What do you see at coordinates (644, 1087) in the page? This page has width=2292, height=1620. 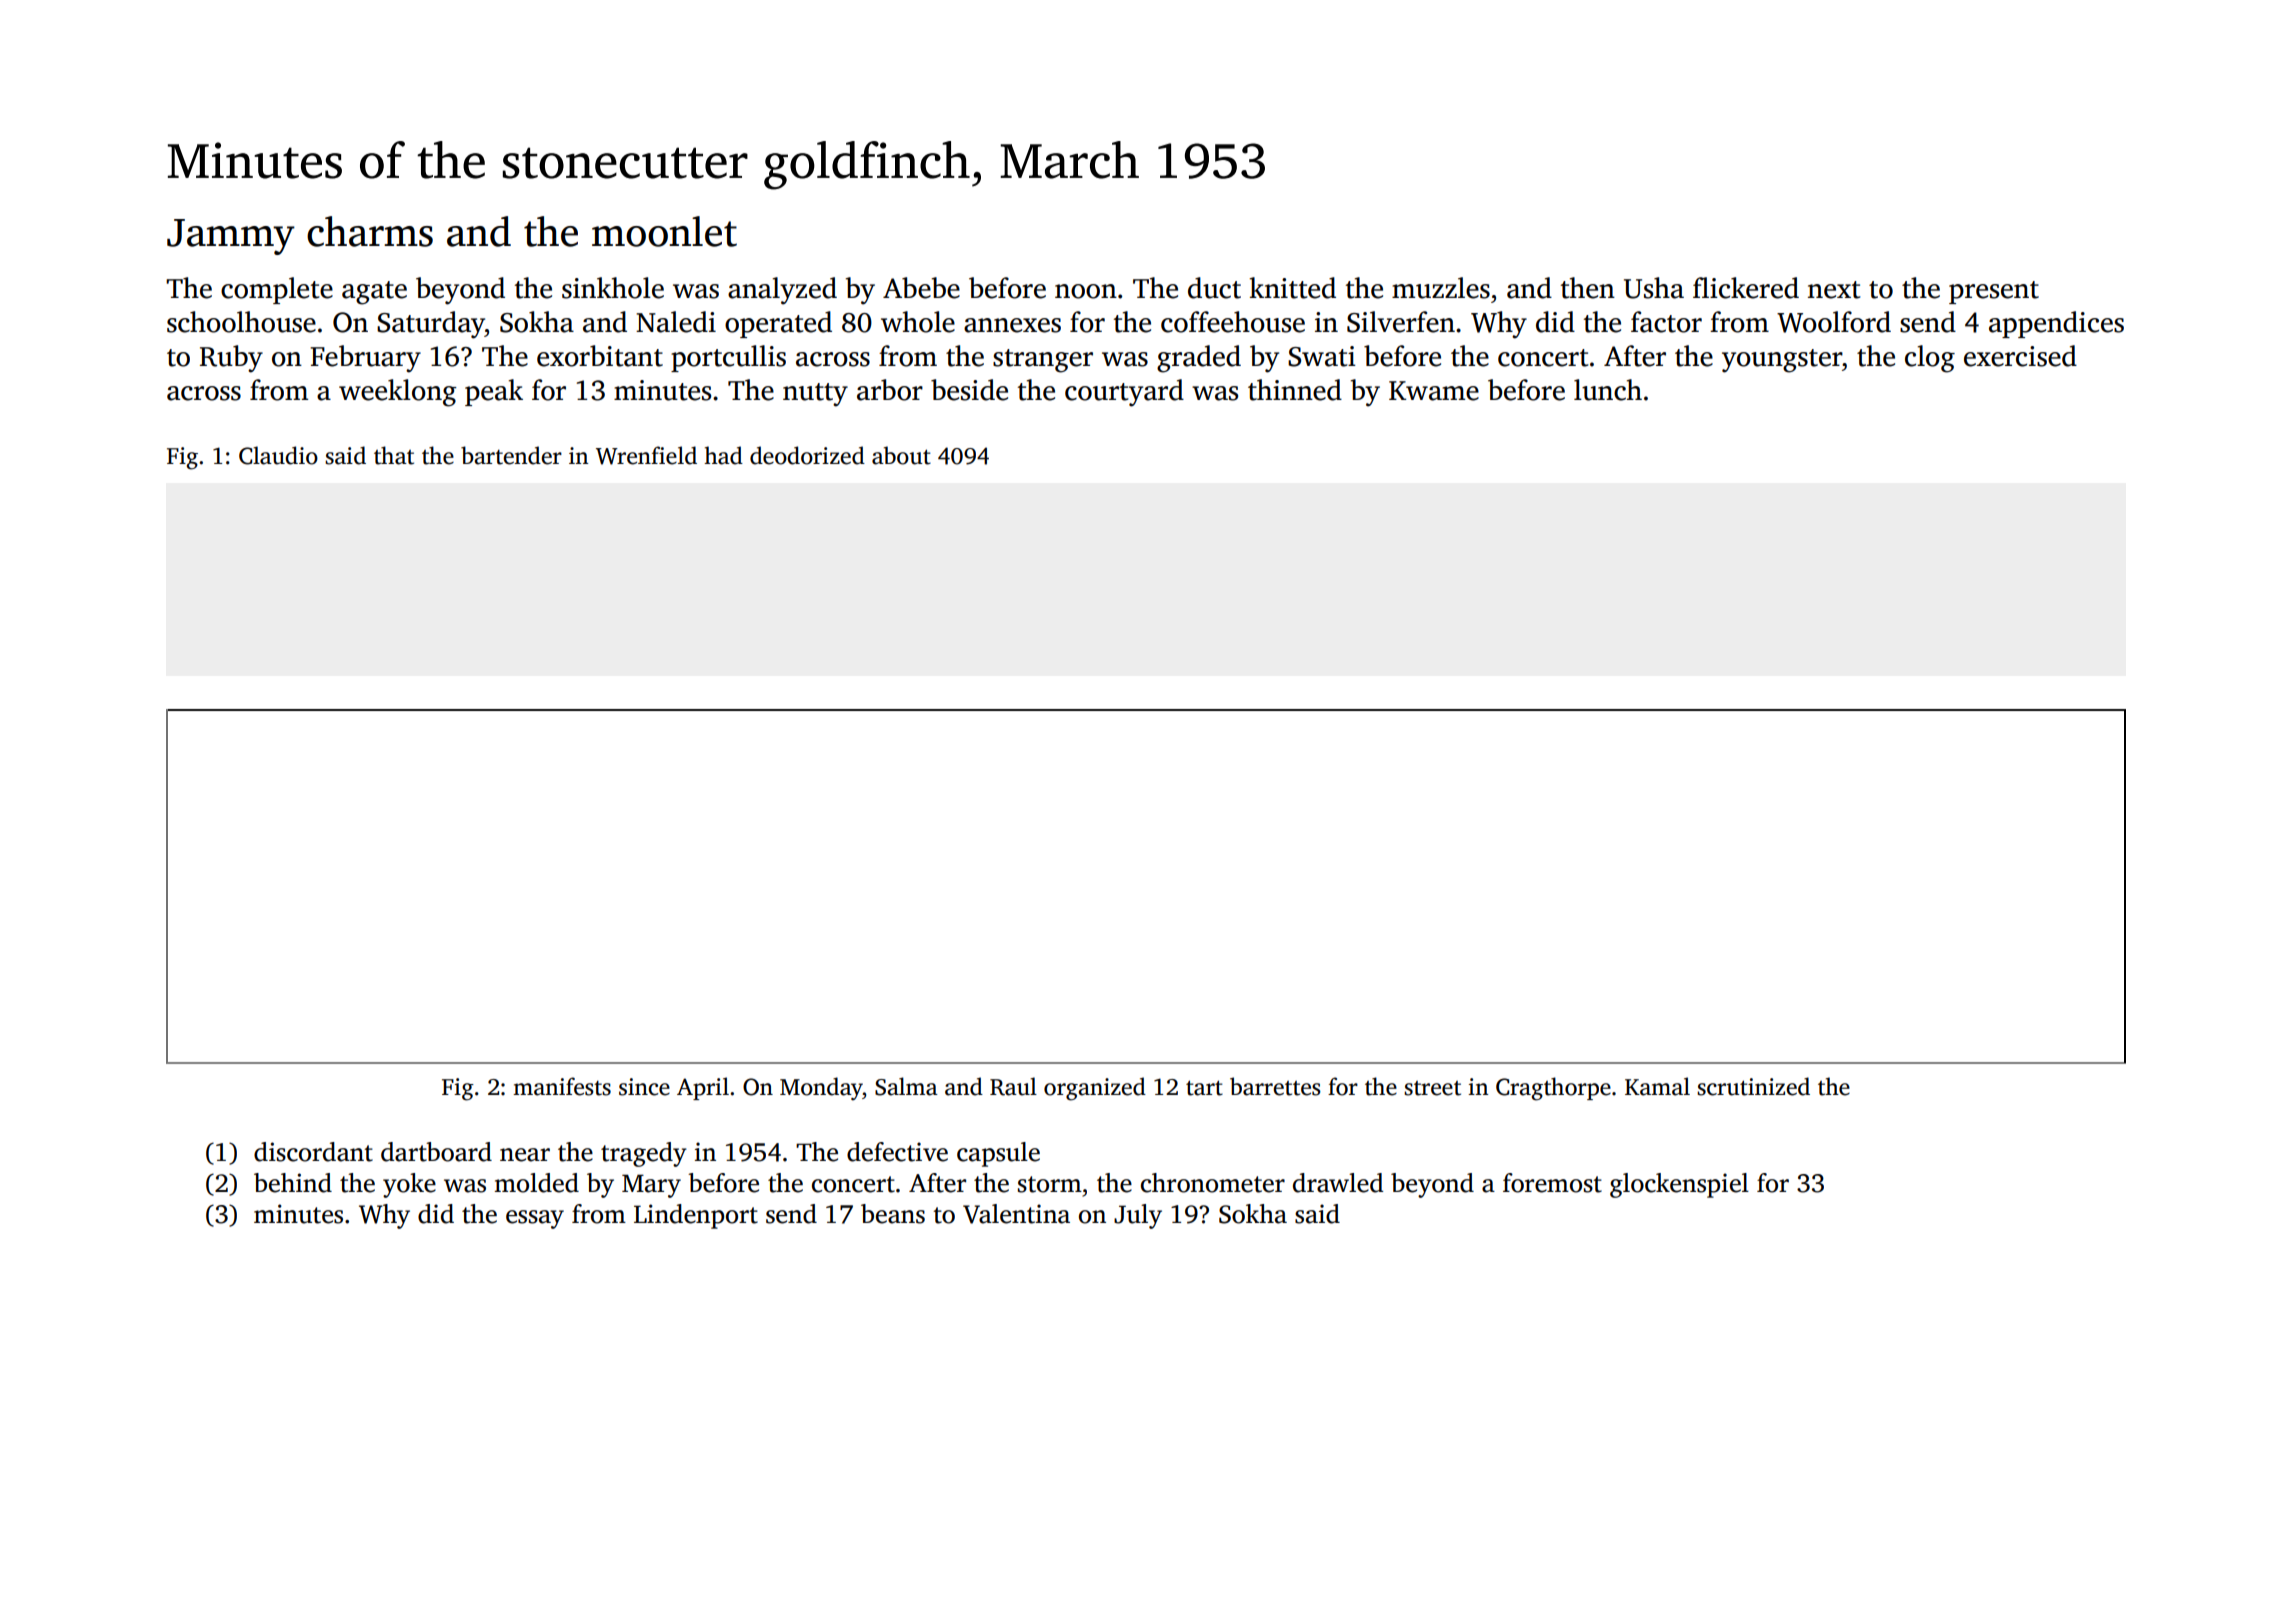 I see `since` at bounding box center [644, 1087].
